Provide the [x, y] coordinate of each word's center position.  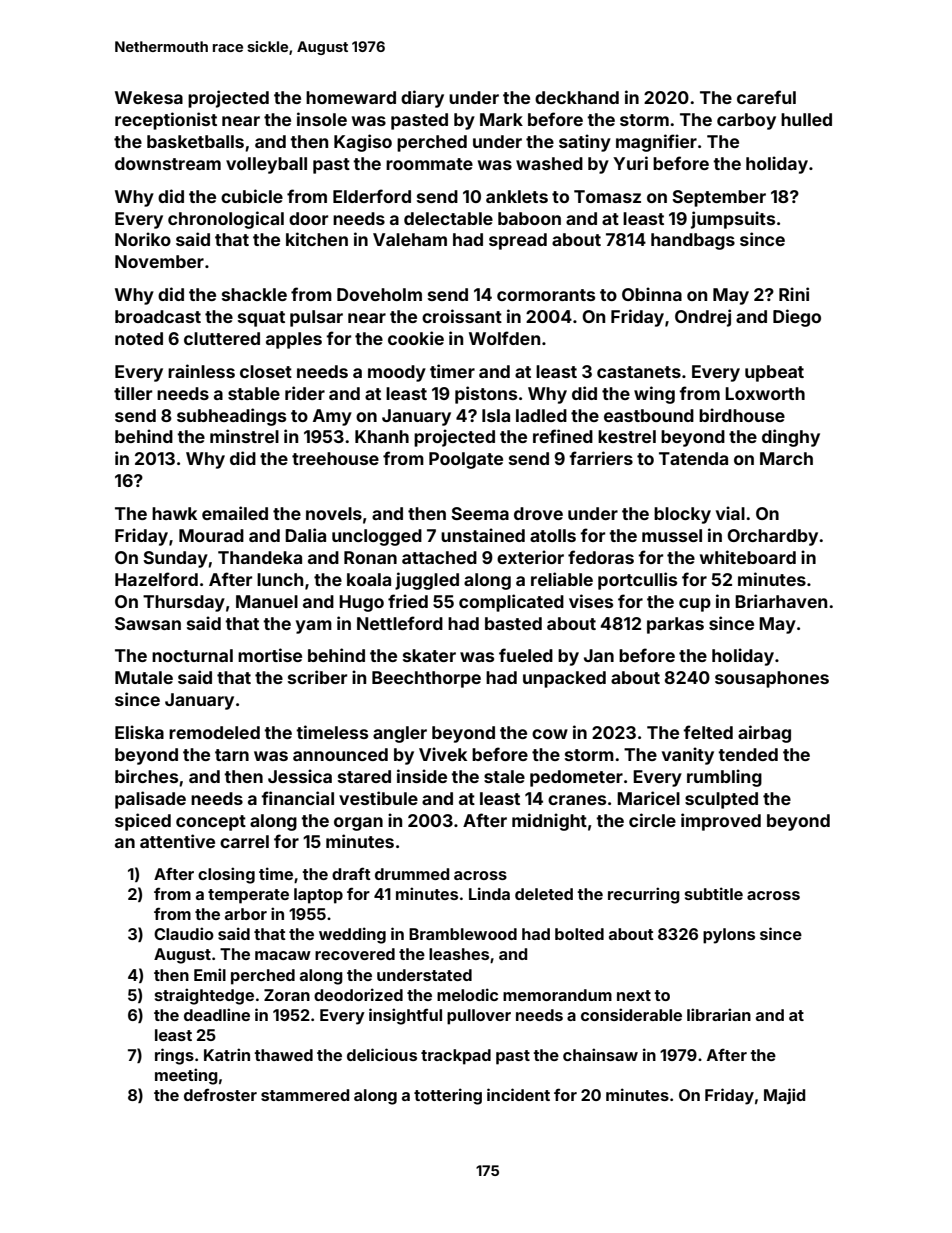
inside [422, 776]
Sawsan [148, 623]
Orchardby [772, 537]
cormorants [546, 295]
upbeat [774, 373]
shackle [254, 294]
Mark [501, 119]
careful [766, 97]
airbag [764, 734]
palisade [150, 800]
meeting [186, 1076]
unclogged [377, 537]
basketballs [195, 141]
